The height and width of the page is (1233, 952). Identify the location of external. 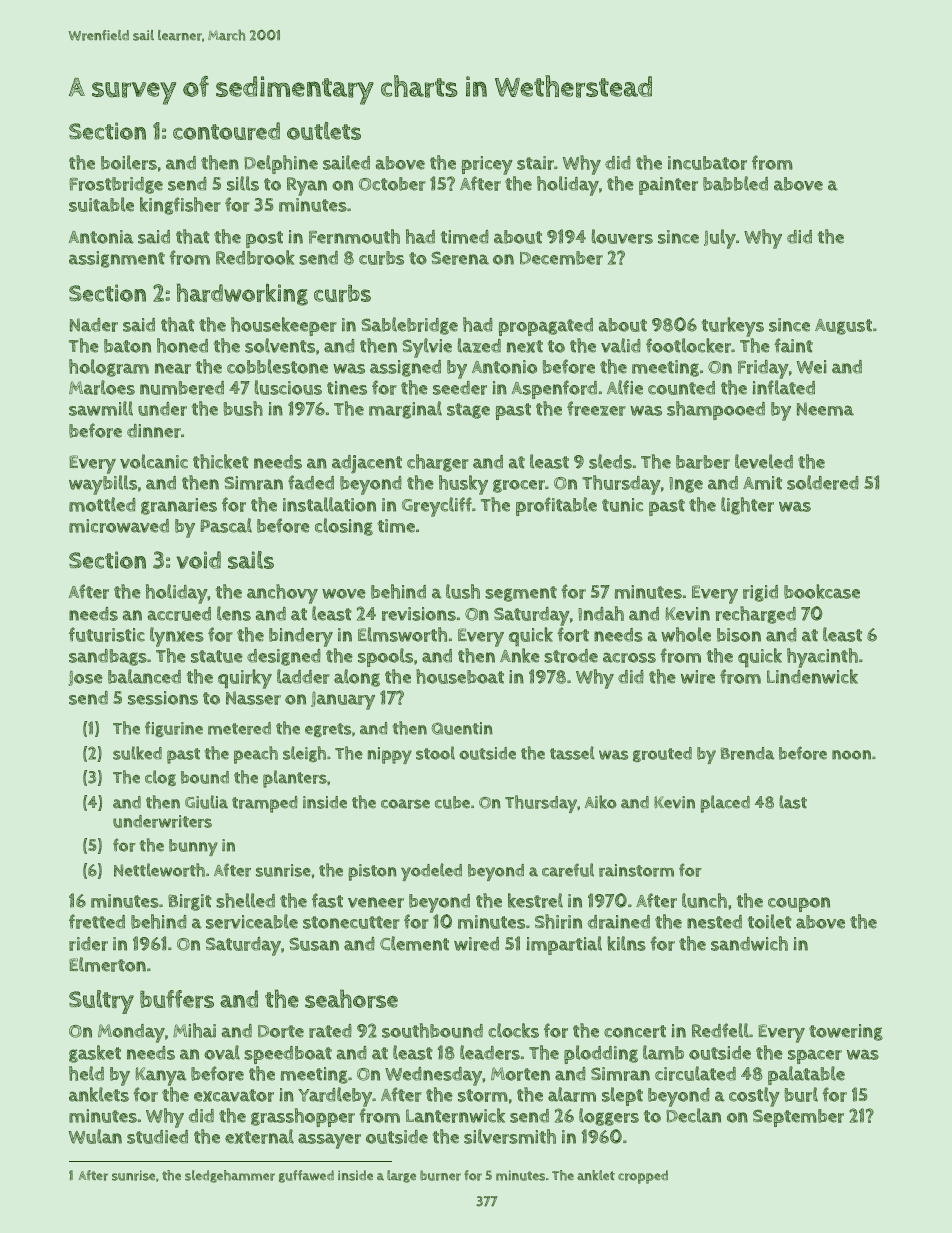
(259, 1136).
